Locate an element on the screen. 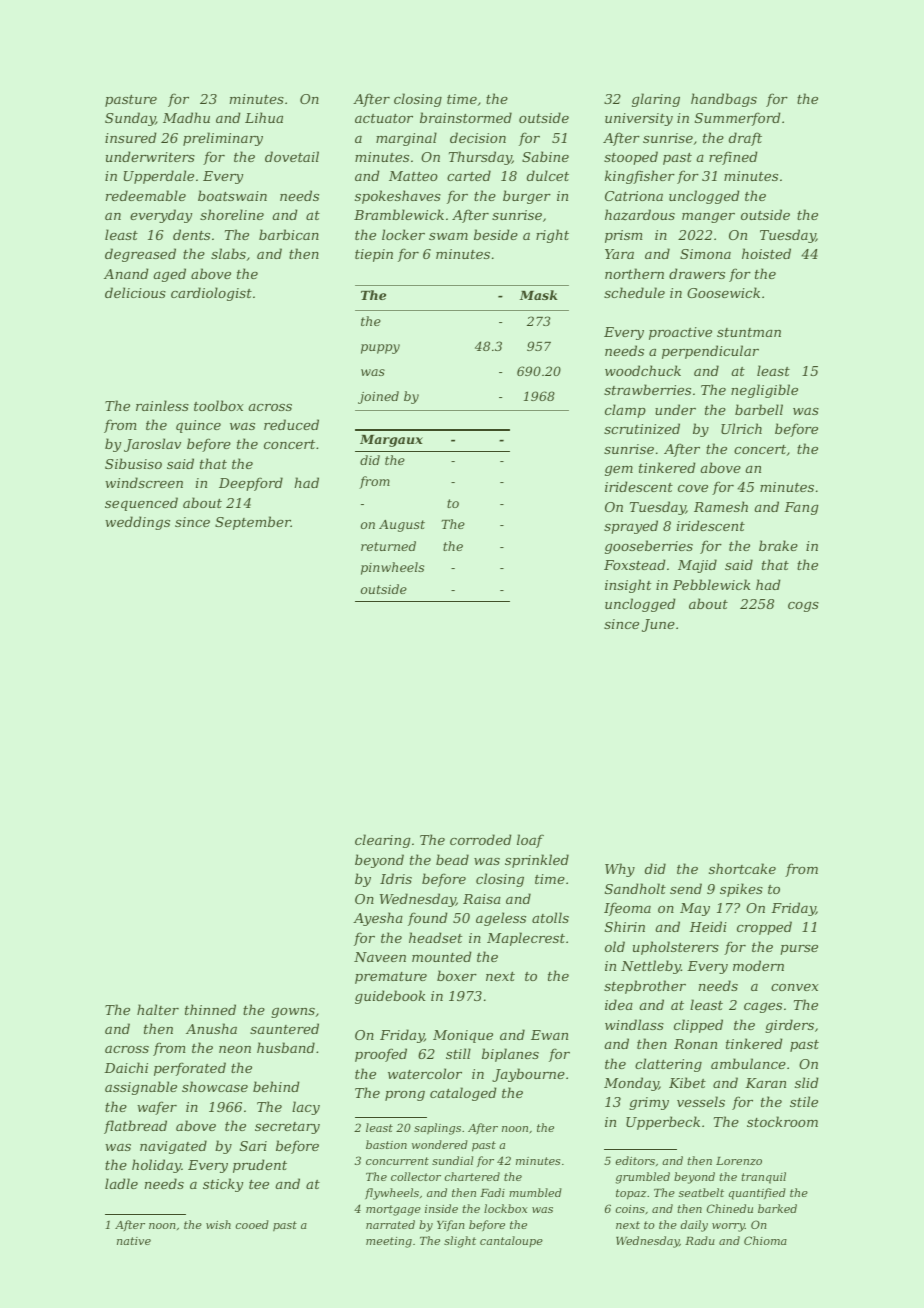 The width and height of the screenshot is (924, 1308). brainstormed is located at coordinates (466, 117).
